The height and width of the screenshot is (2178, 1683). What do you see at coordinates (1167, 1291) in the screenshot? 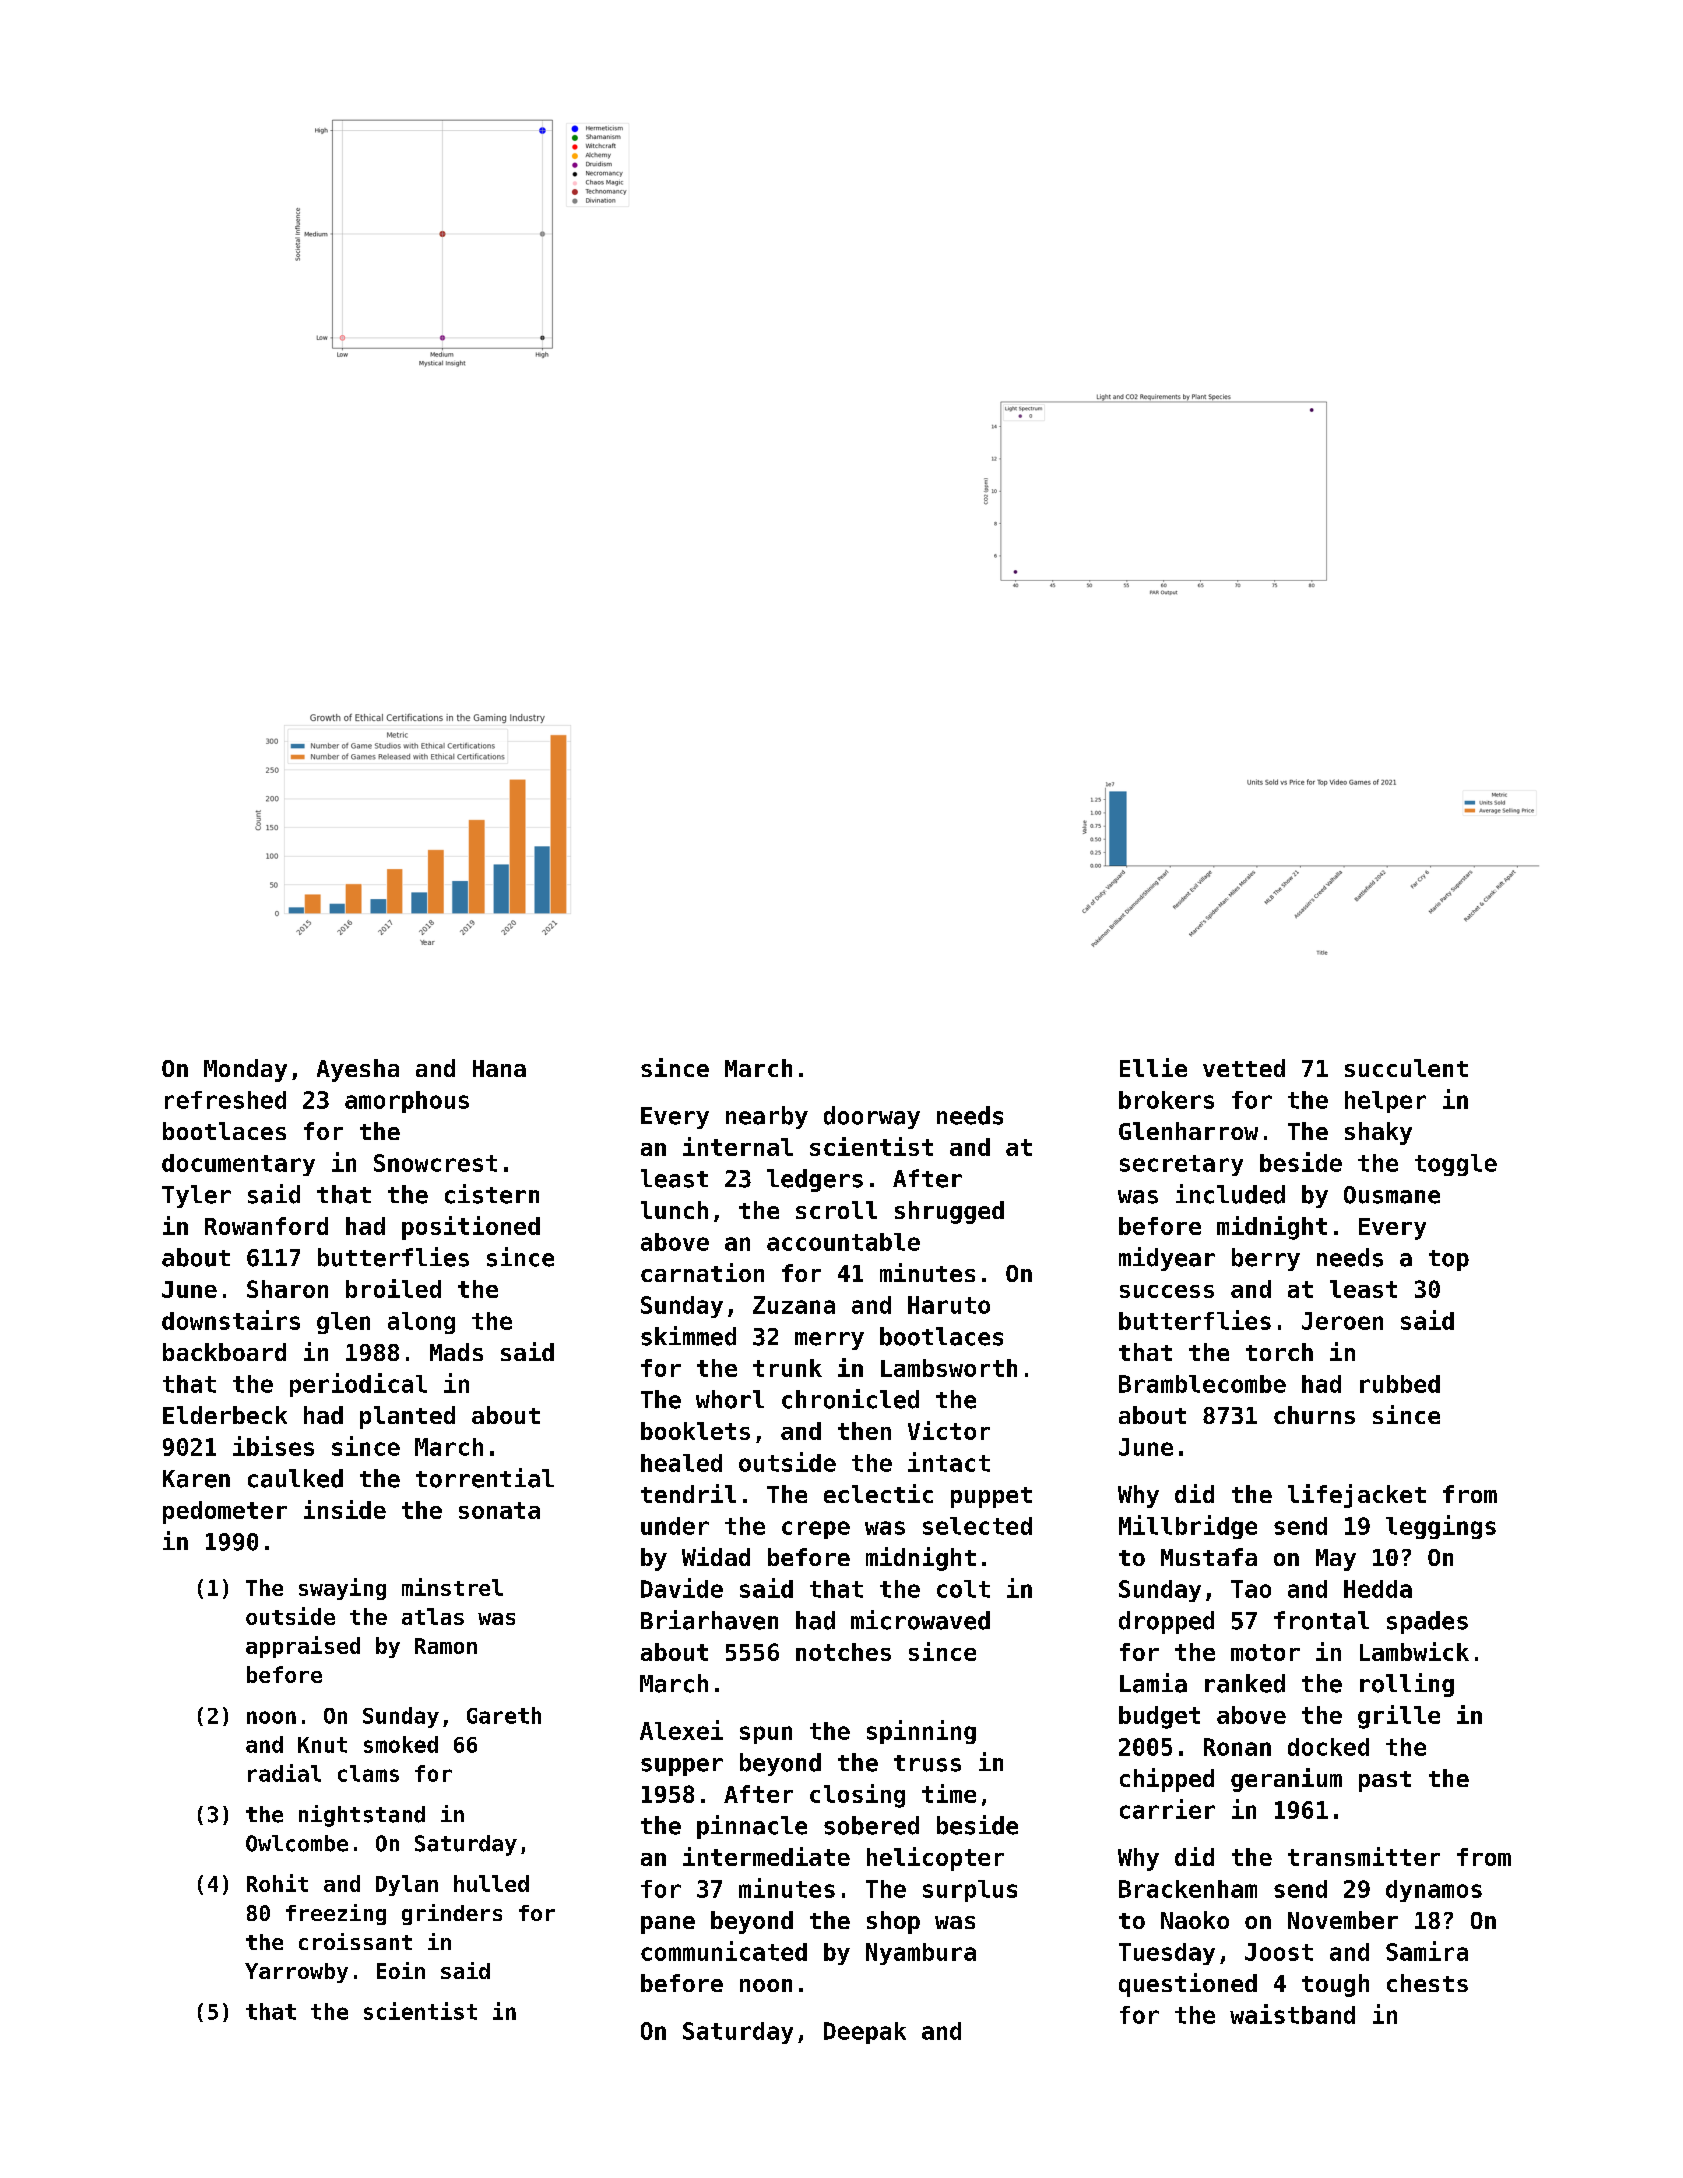
I see `success` at bounding box center [1167, 1291].
